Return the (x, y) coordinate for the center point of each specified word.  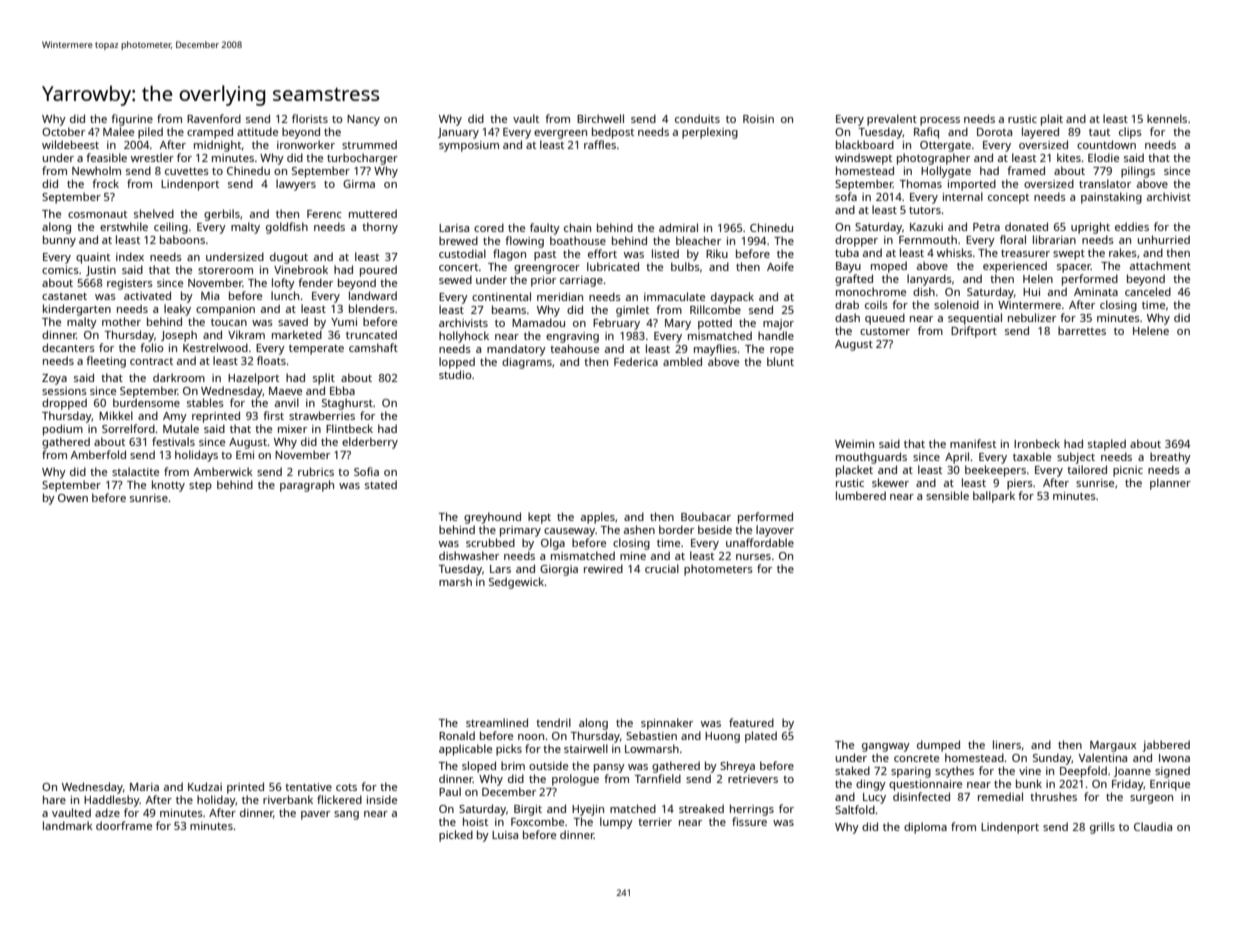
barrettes (1082, 330)
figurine (132, 120)
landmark (68, 825)
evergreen (560, 134)
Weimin (854, 444)
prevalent (892, 120)
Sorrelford (128, 428)
